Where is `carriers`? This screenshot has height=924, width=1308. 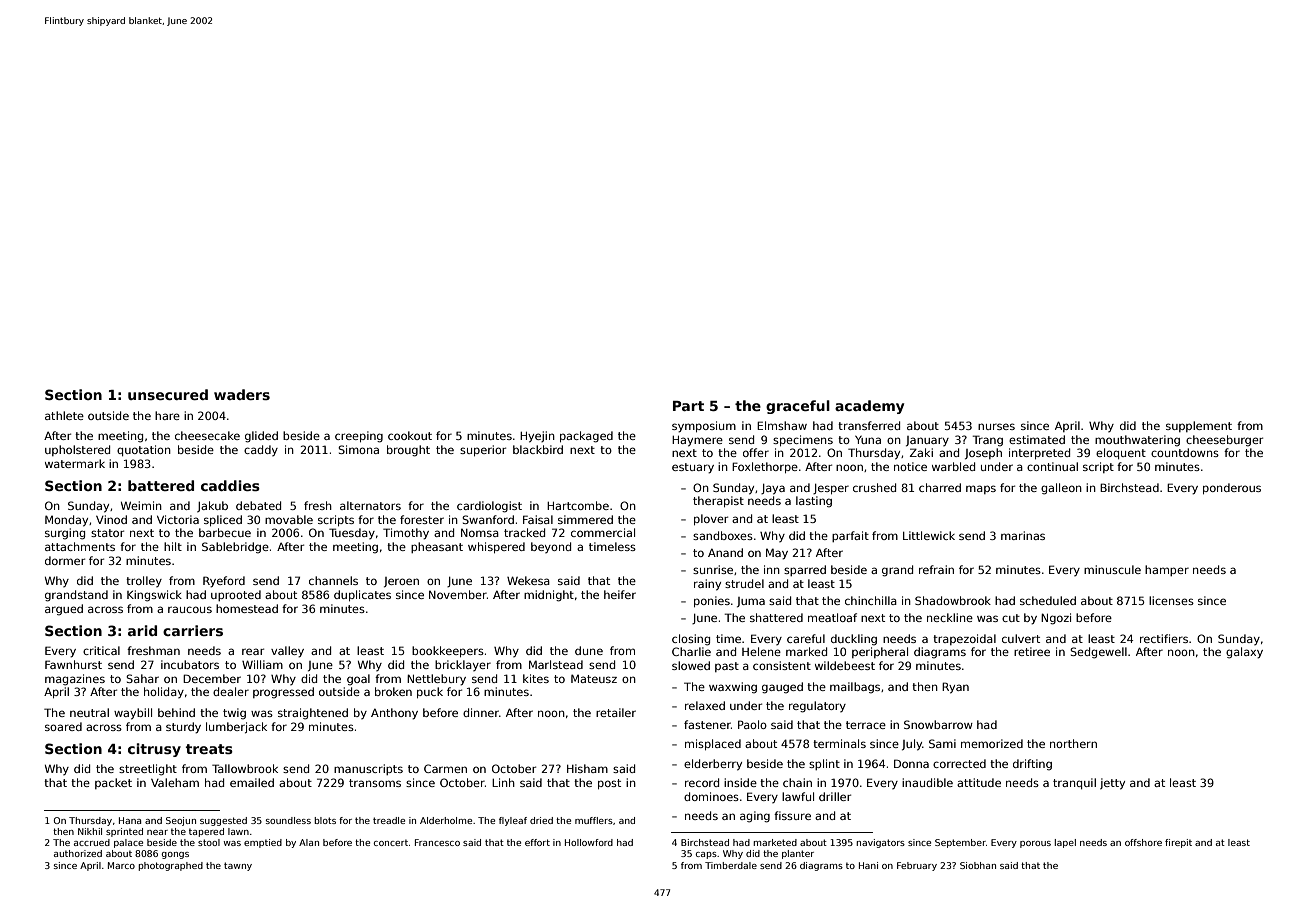
carriers is located at coordinates (193, 630).
